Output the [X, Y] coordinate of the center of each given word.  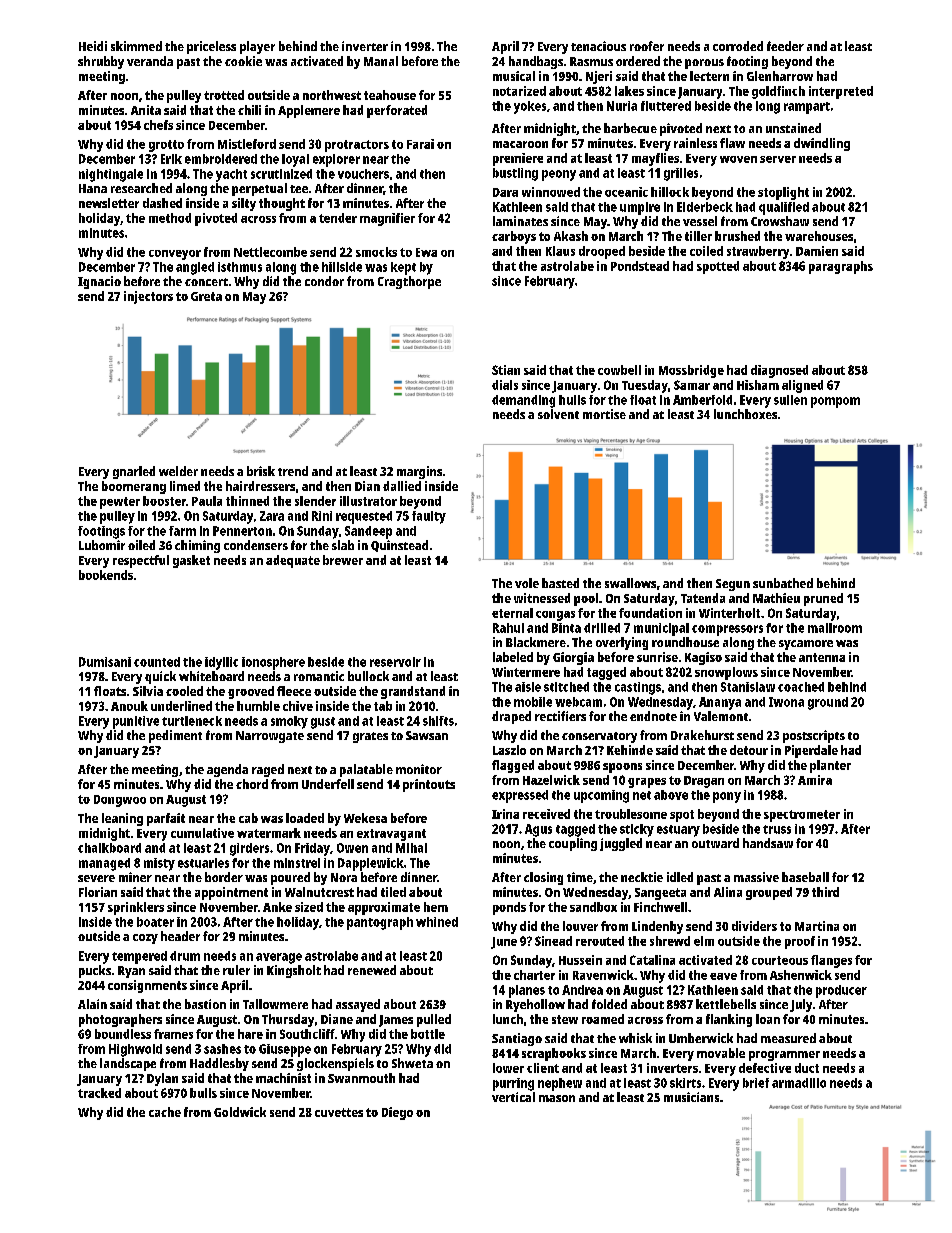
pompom [835, 402]
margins [419, 472]
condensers [256, 545]
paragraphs [841, 267]
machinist [283, 1078]
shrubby [101, 62]
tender [338, 218]
